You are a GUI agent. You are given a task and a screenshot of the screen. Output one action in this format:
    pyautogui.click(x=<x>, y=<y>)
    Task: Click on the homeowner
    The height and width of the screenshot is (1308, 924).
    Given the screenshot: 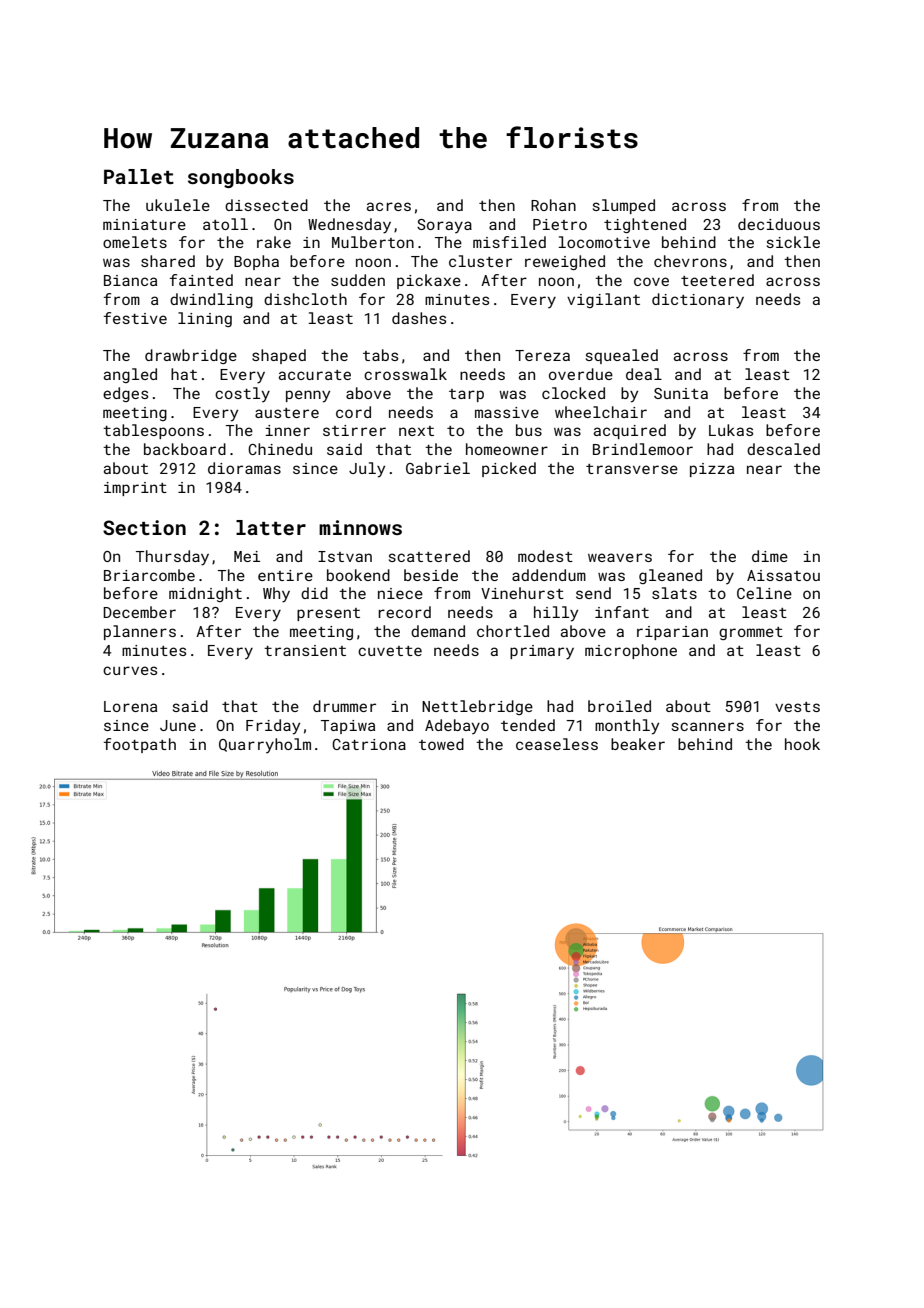 What is the action you would take?
    pyautogui.click(x=507, y=449)
